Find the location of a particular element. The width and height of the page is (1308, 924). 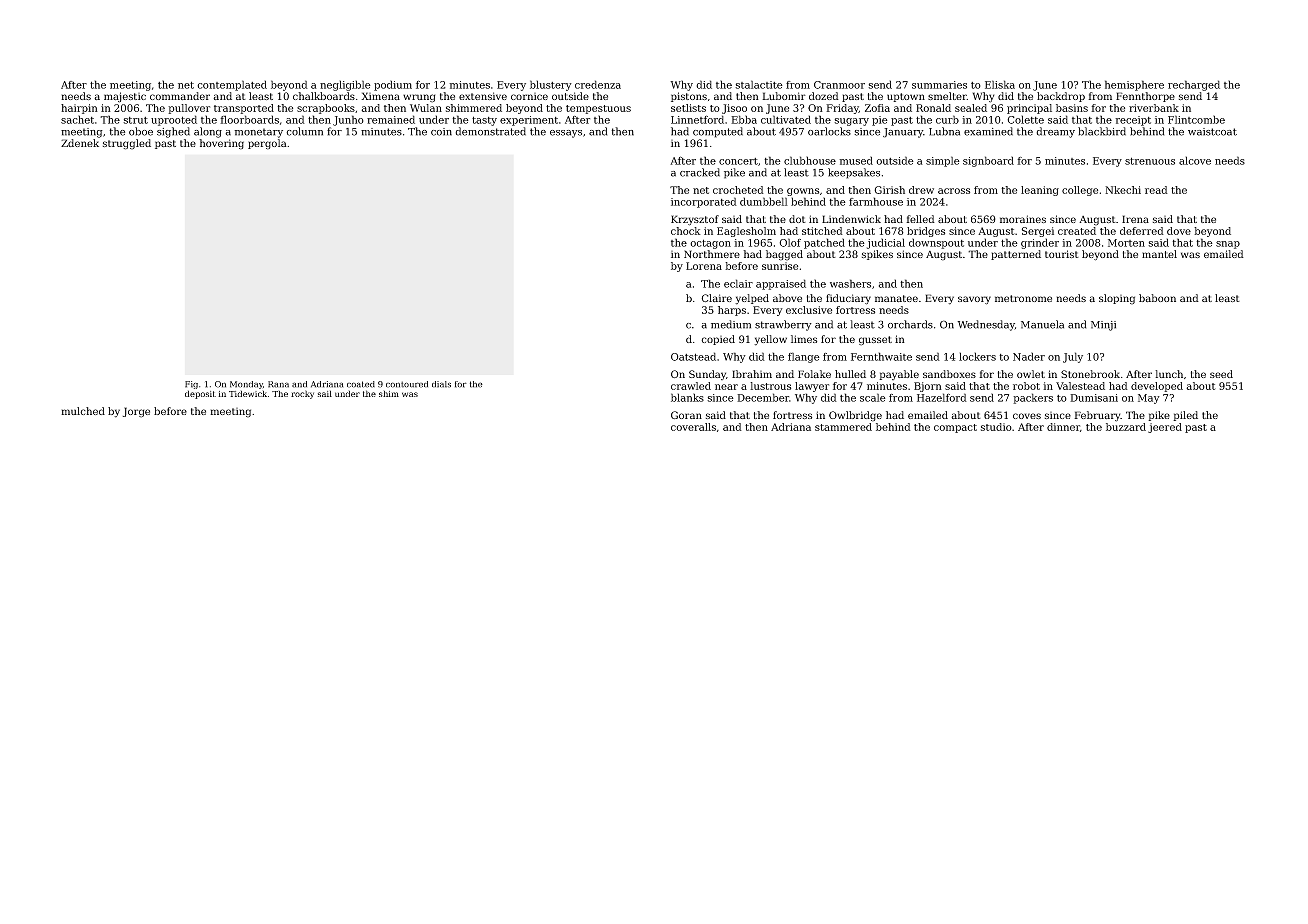

seed is located at coordinates (1221, 374).
